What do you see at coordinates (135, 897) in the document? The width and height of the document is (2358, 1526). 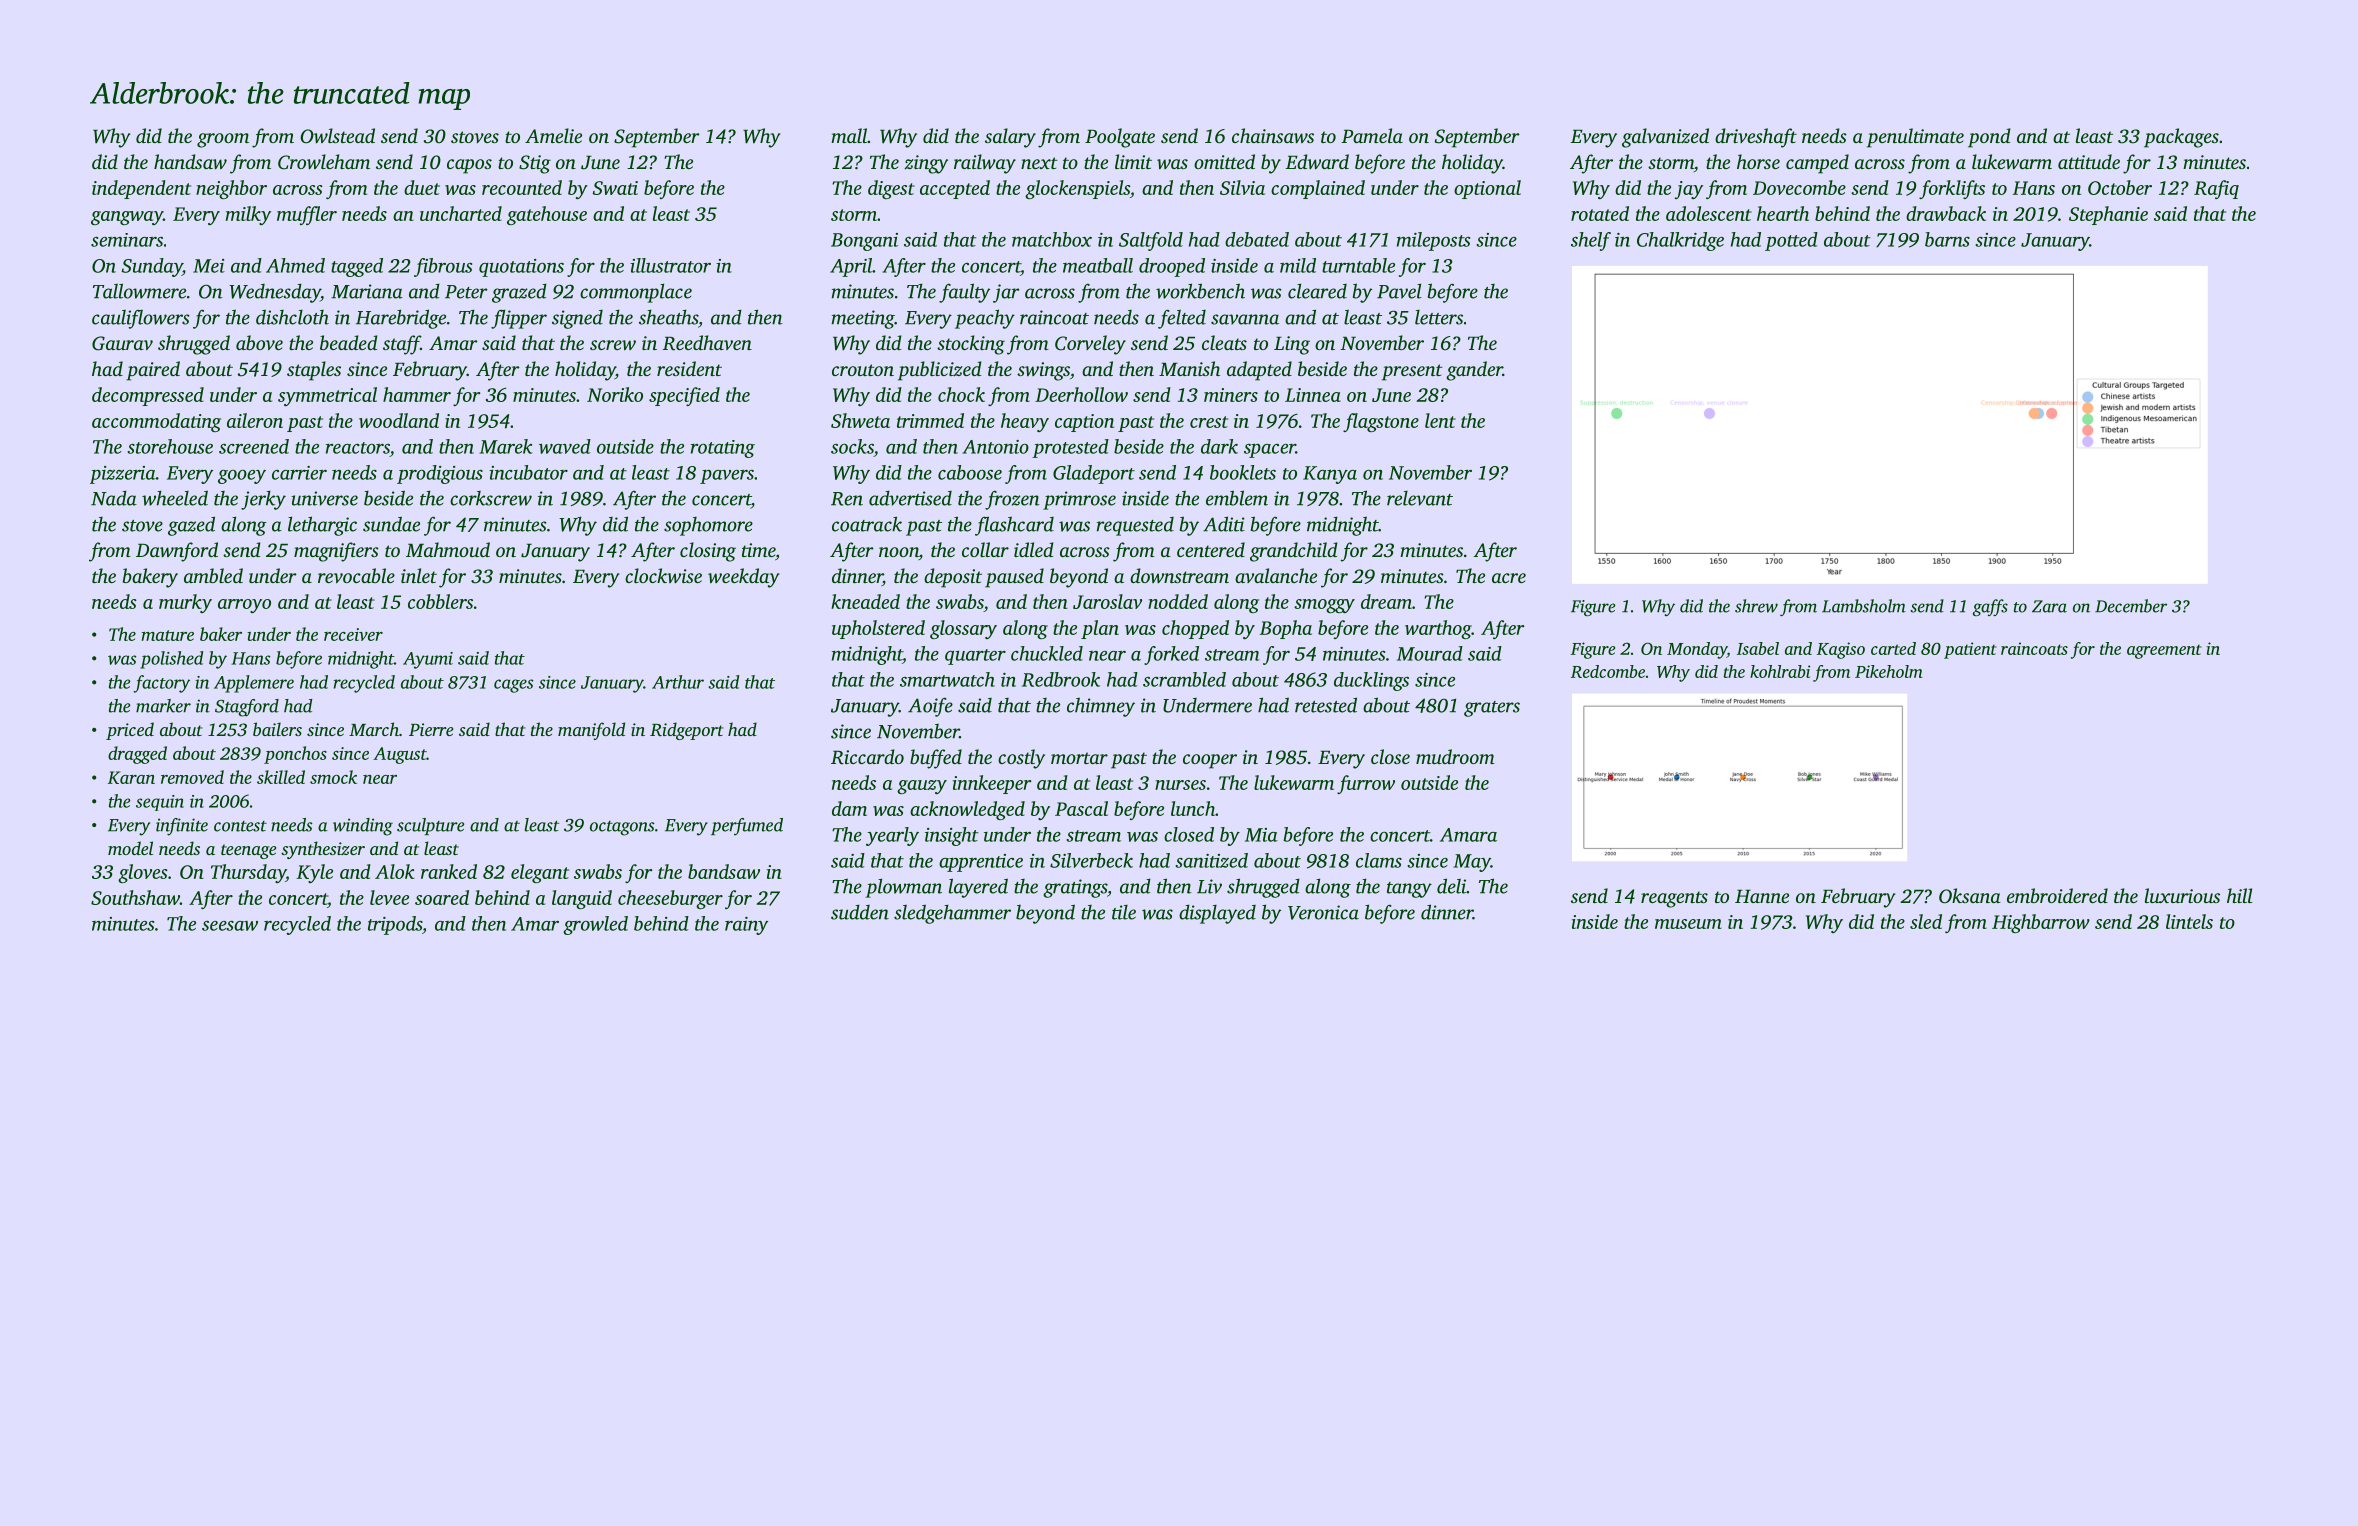 I see `Southshaw` at bounding box center [135, 897].
